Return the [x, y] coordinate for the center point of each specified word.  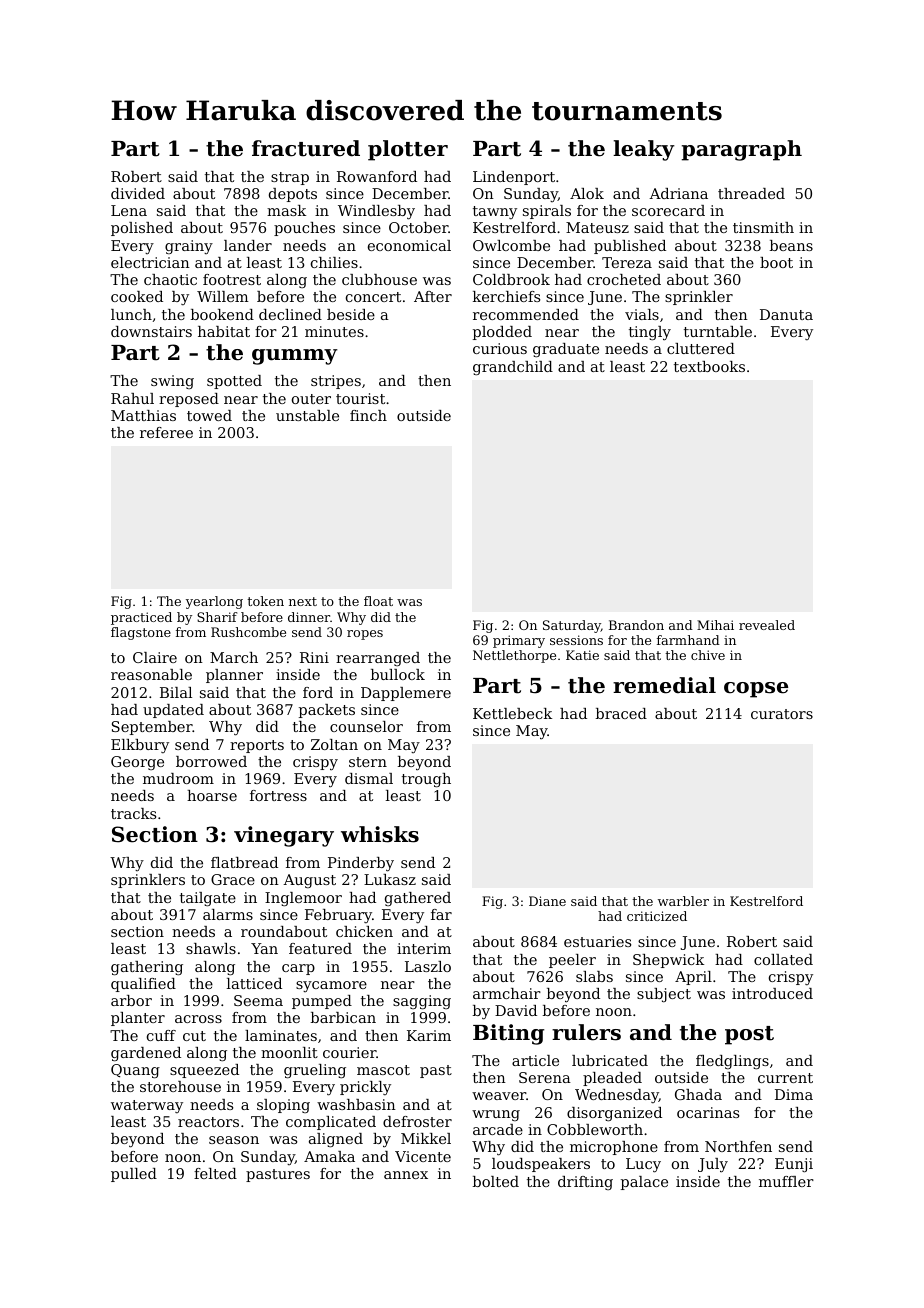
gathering [147, 968]
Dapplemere [406, 694]
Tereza [627, 262]
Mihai [715, 625]
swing [172, 382]
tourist [360, 398]
